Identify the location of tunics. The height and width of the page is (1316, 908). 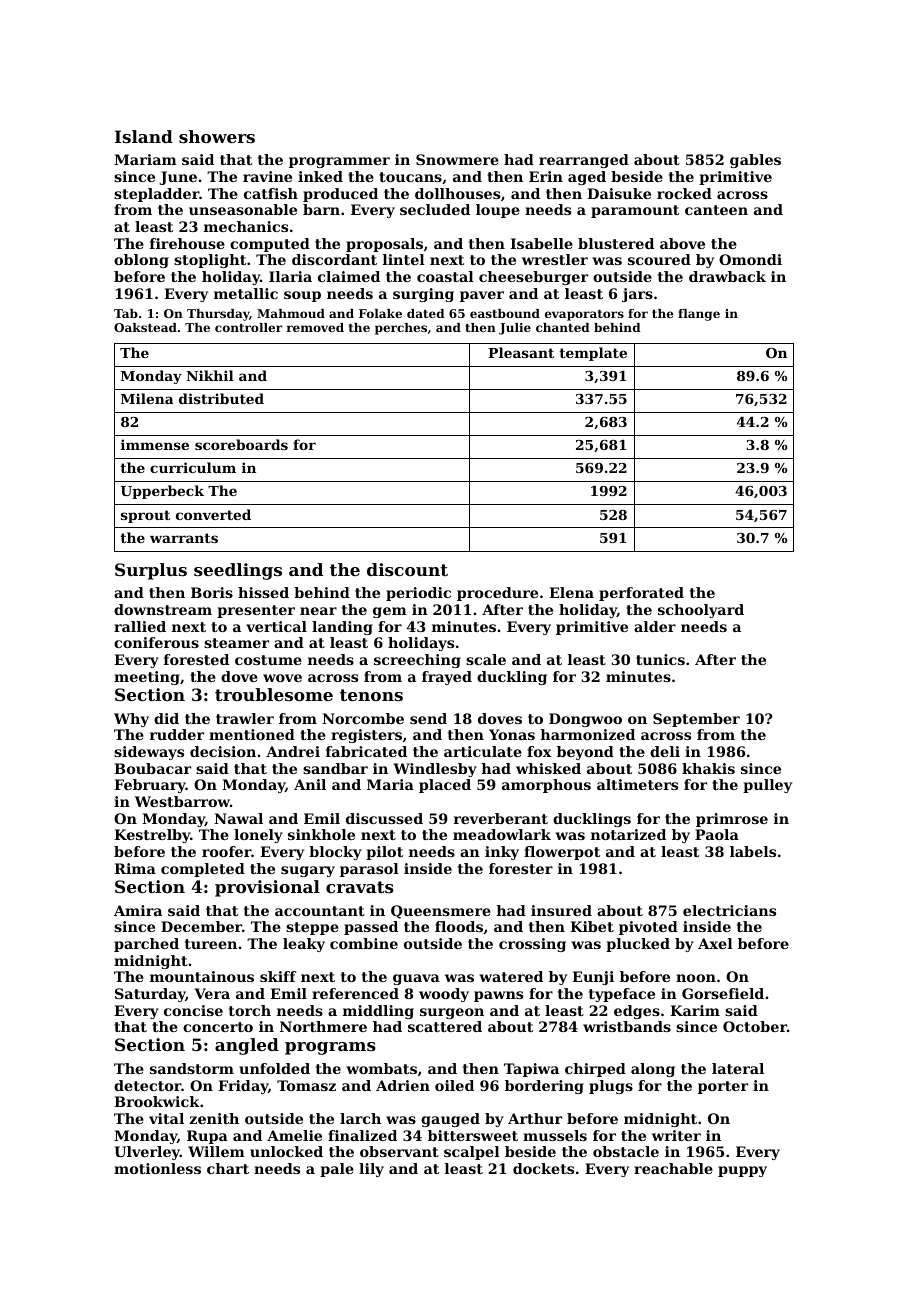
(660, 659).
